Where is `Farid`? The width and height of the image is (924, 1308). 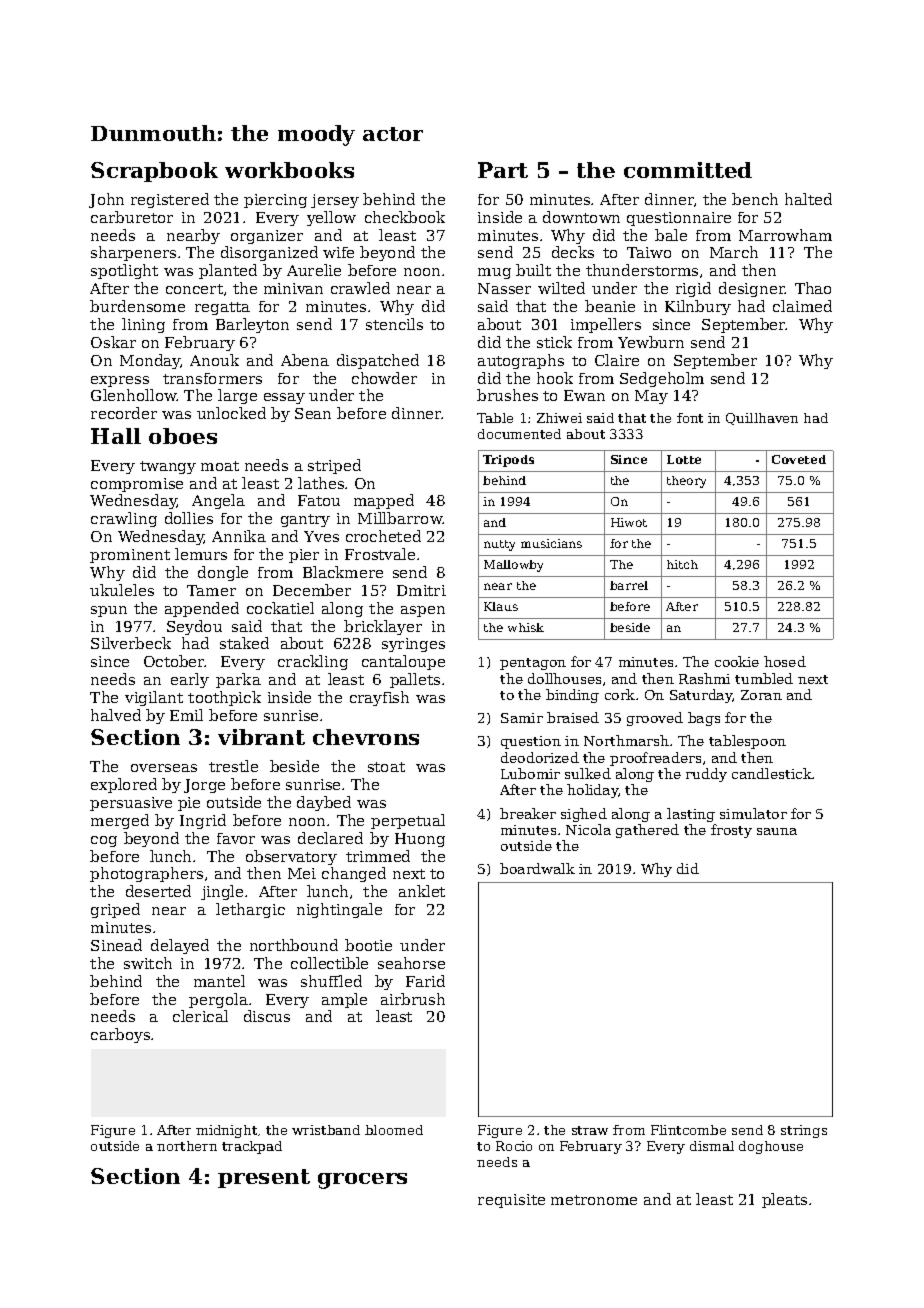 Farid is located at coordinates (425, 981).
